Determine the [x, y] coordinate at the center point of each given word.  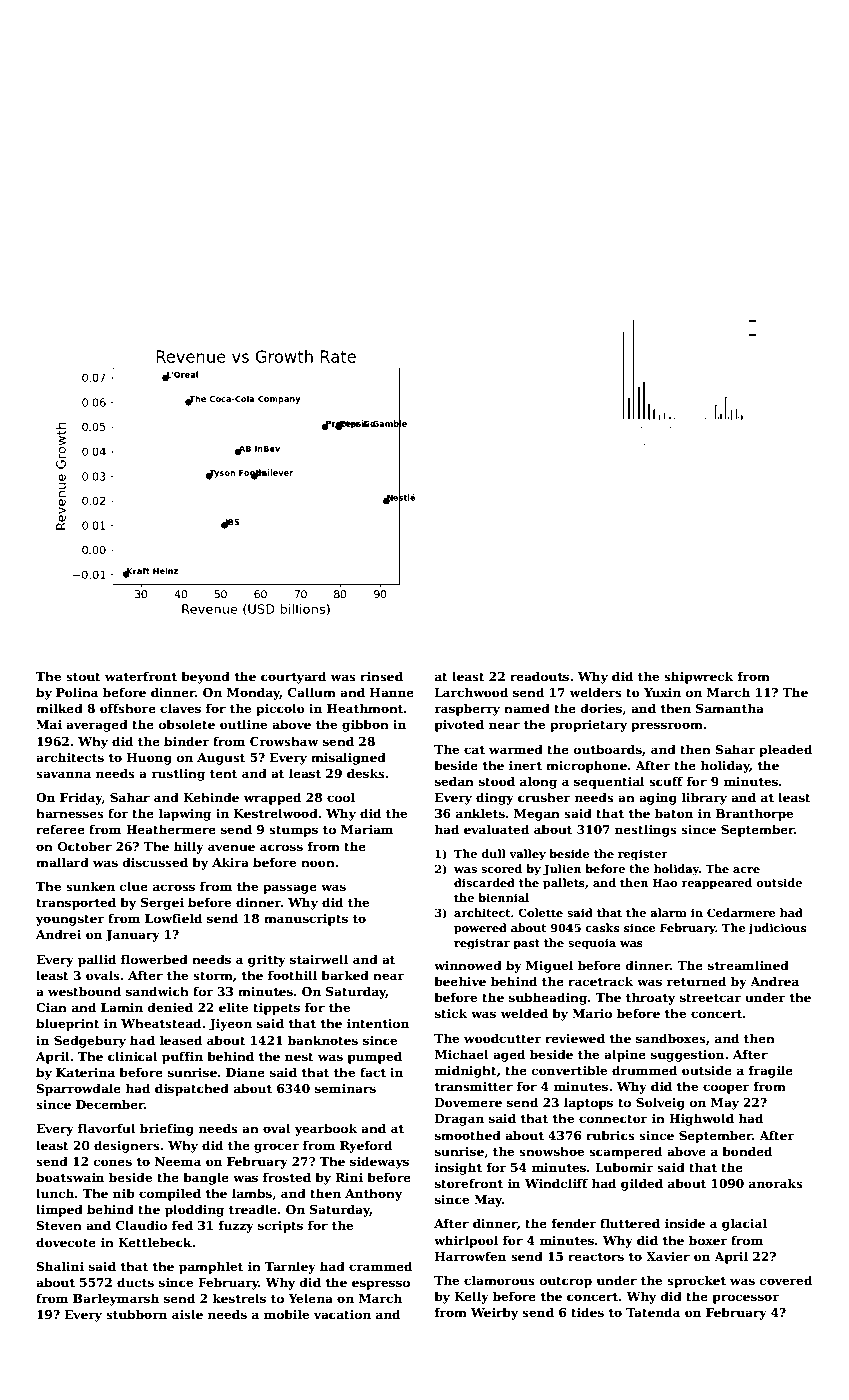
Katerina [85, 1072]
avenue [231, 847]
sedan [454, 781]
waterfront [141, 676]
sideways [379, 1162]
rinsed [381, 676]
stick [451, 1013]
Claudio [141, 1225]
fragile [771, 1071]
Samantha [730, 708]
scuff [666, 781]
